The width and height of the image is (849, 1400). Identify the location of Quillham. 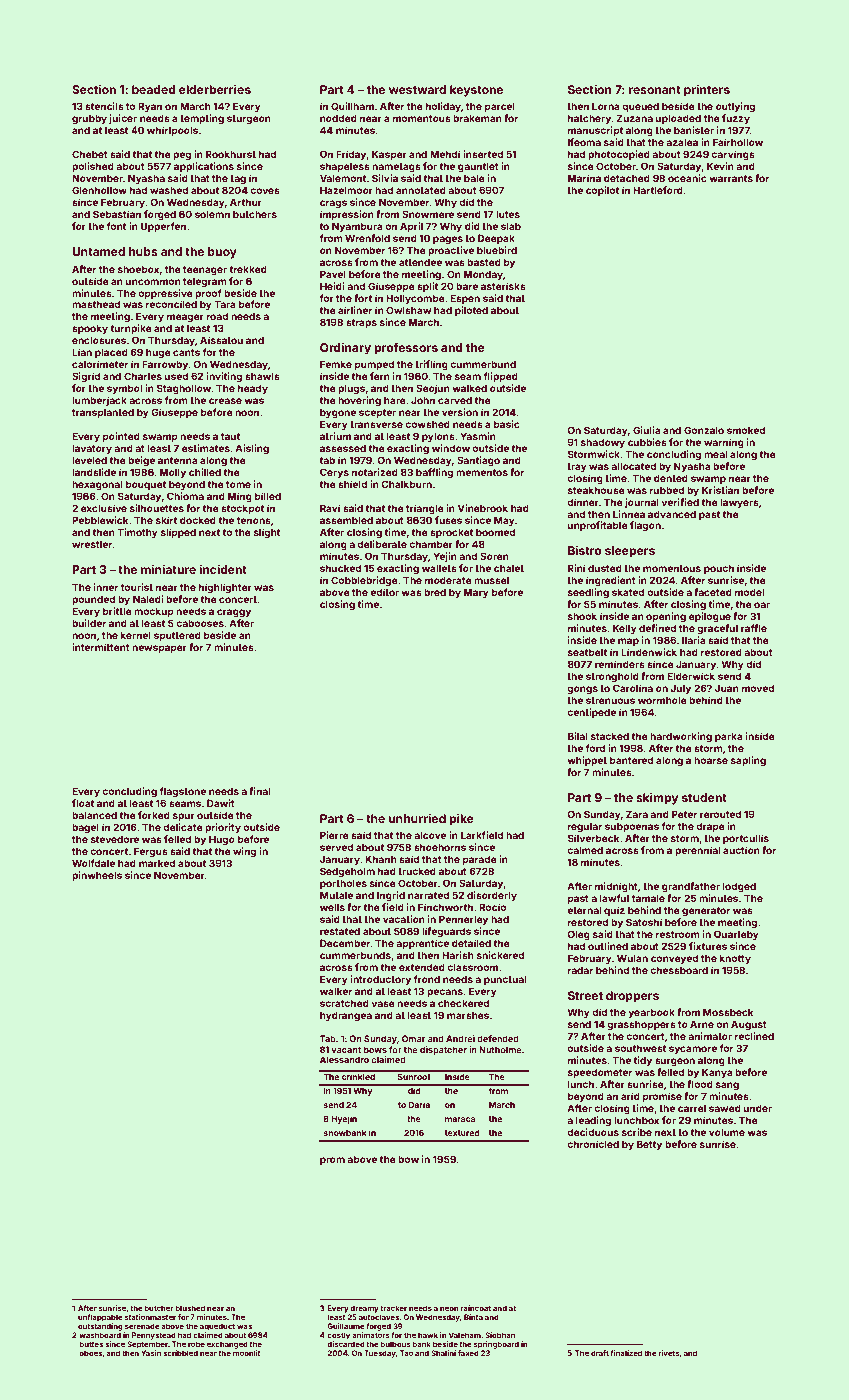
(352, 106).
